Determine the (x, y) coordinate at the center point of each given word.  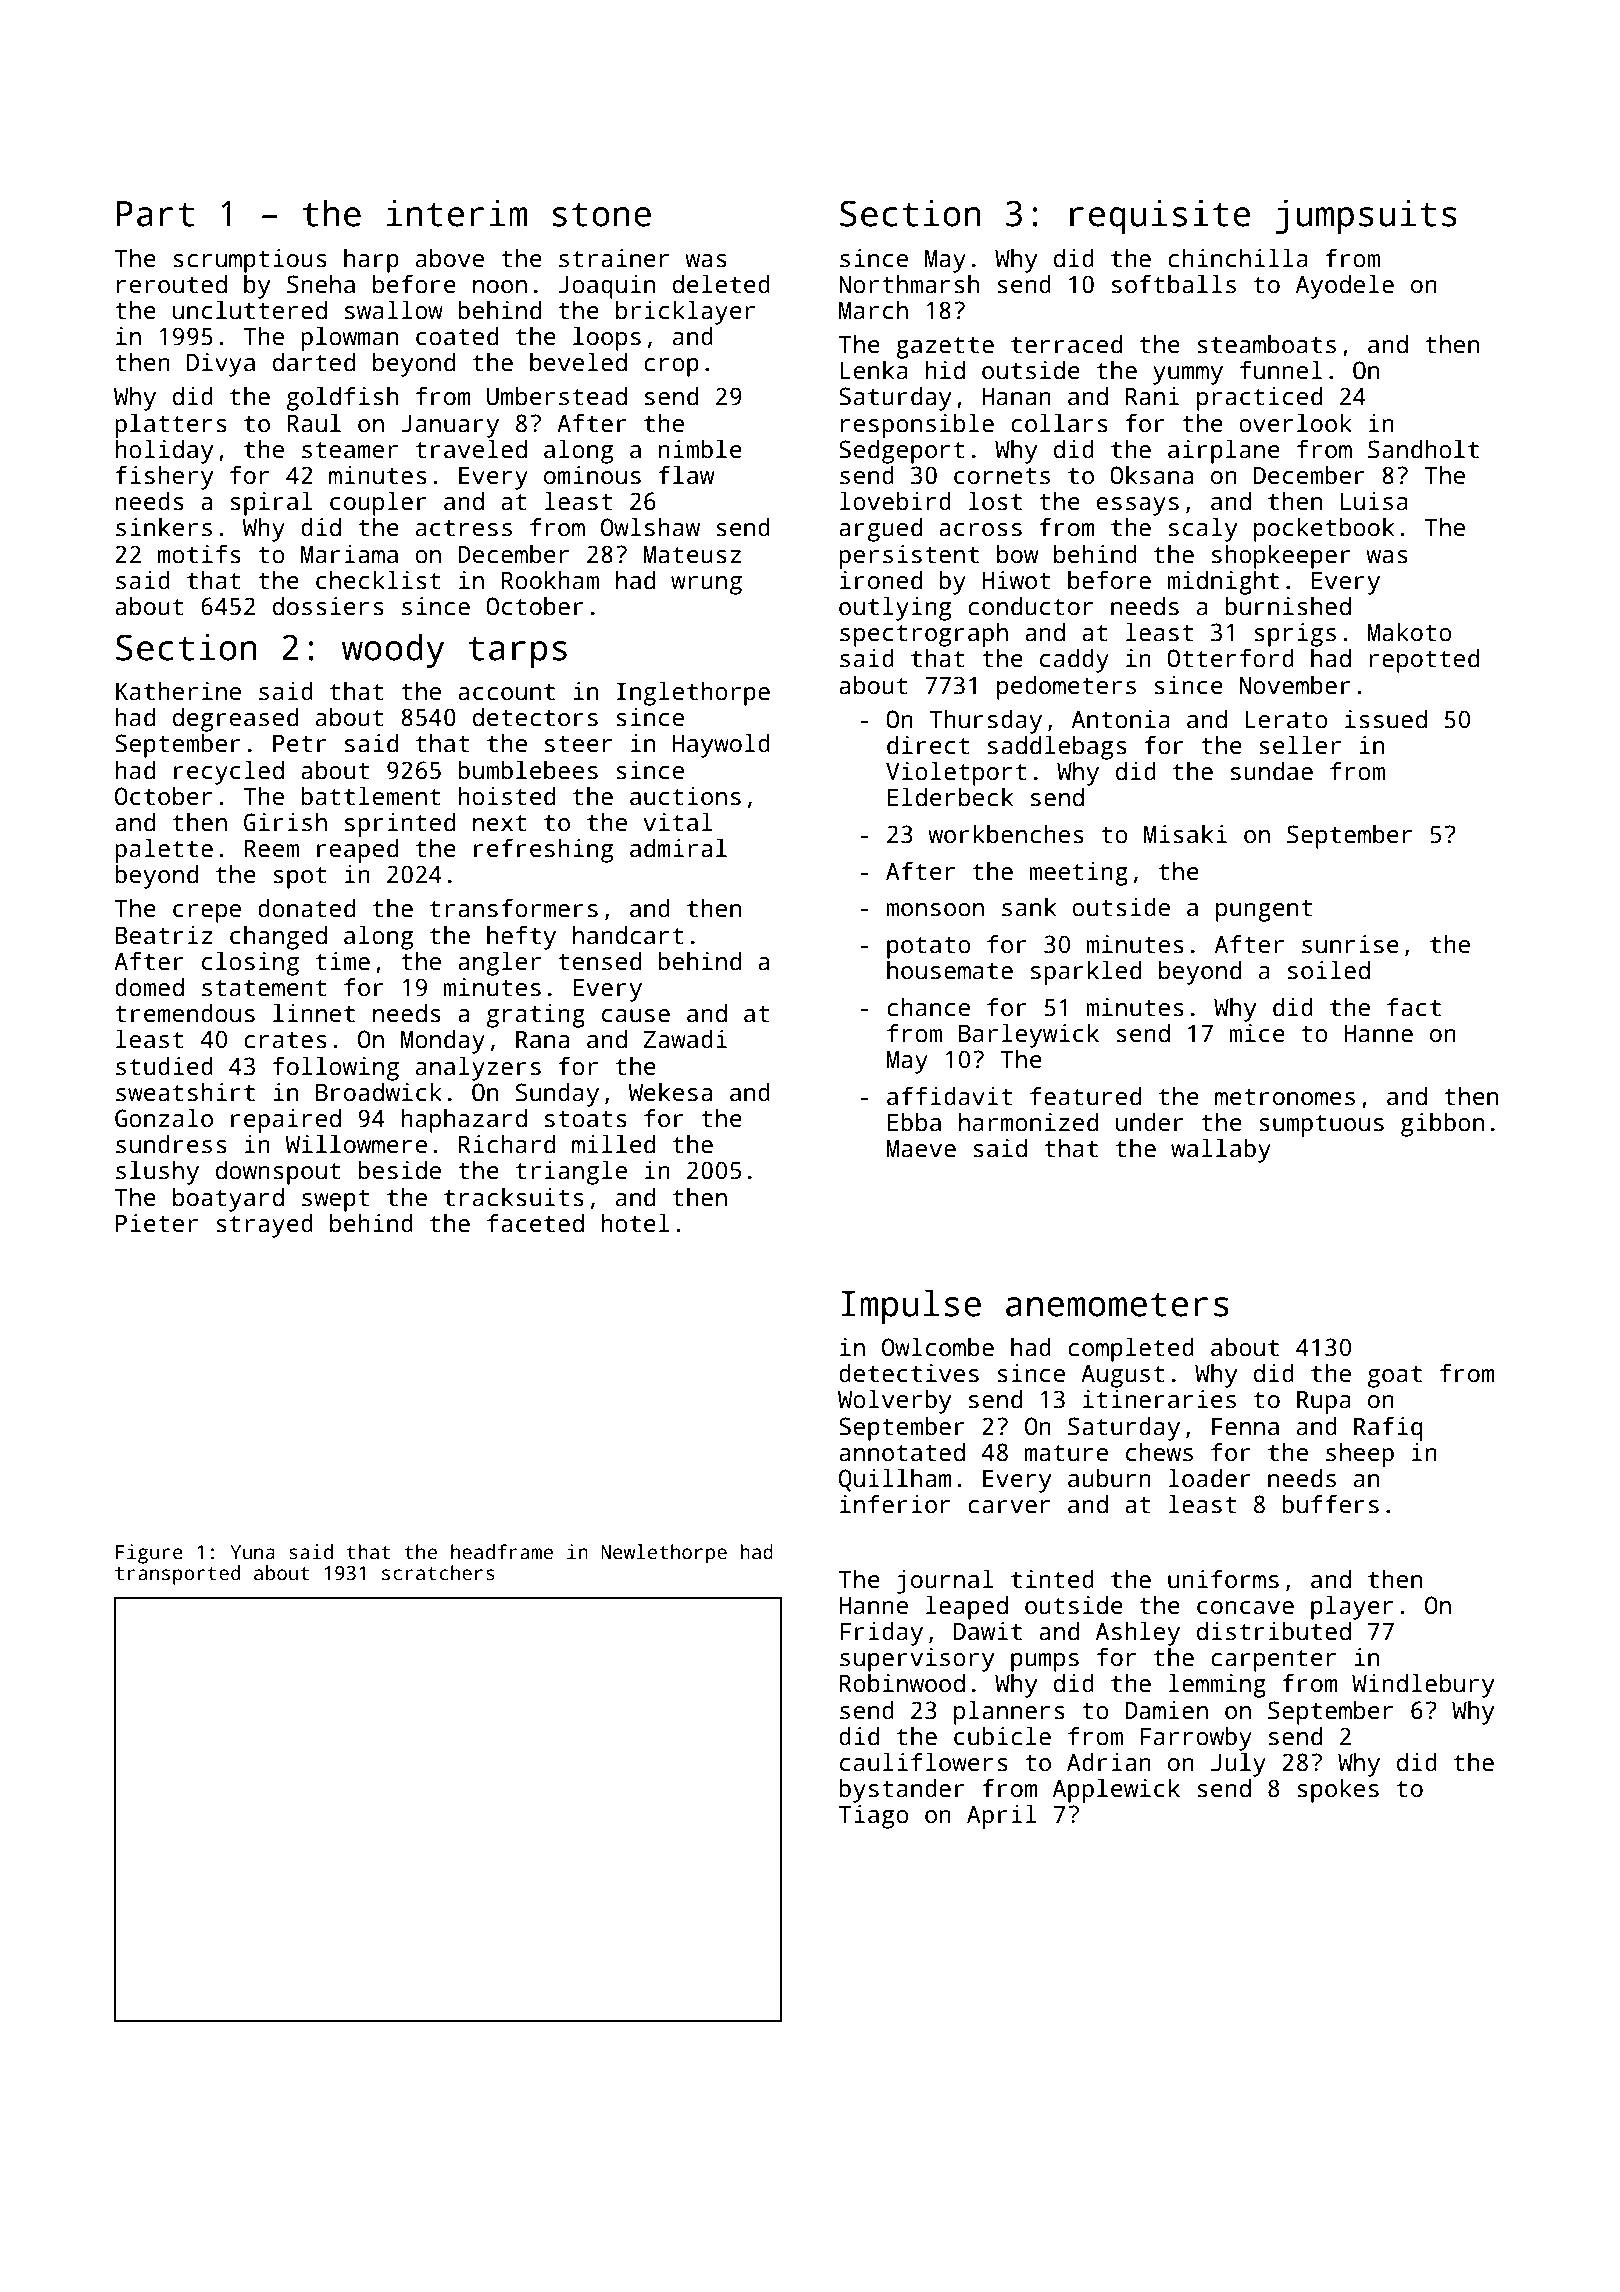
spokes (1338, 1790)
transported (177, 1575)
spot (300, 878)
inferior (895, 1504)
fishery (164, 478)
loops (607, 338)
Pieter (157, 1223)
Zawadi (685, 1039)
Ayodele (1345, 286)
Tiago (874, 1817)
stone (601, 214)
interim (457, 213)
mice (1257, 1033)
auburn (1109, 1478)
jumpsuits (1366, 216)
